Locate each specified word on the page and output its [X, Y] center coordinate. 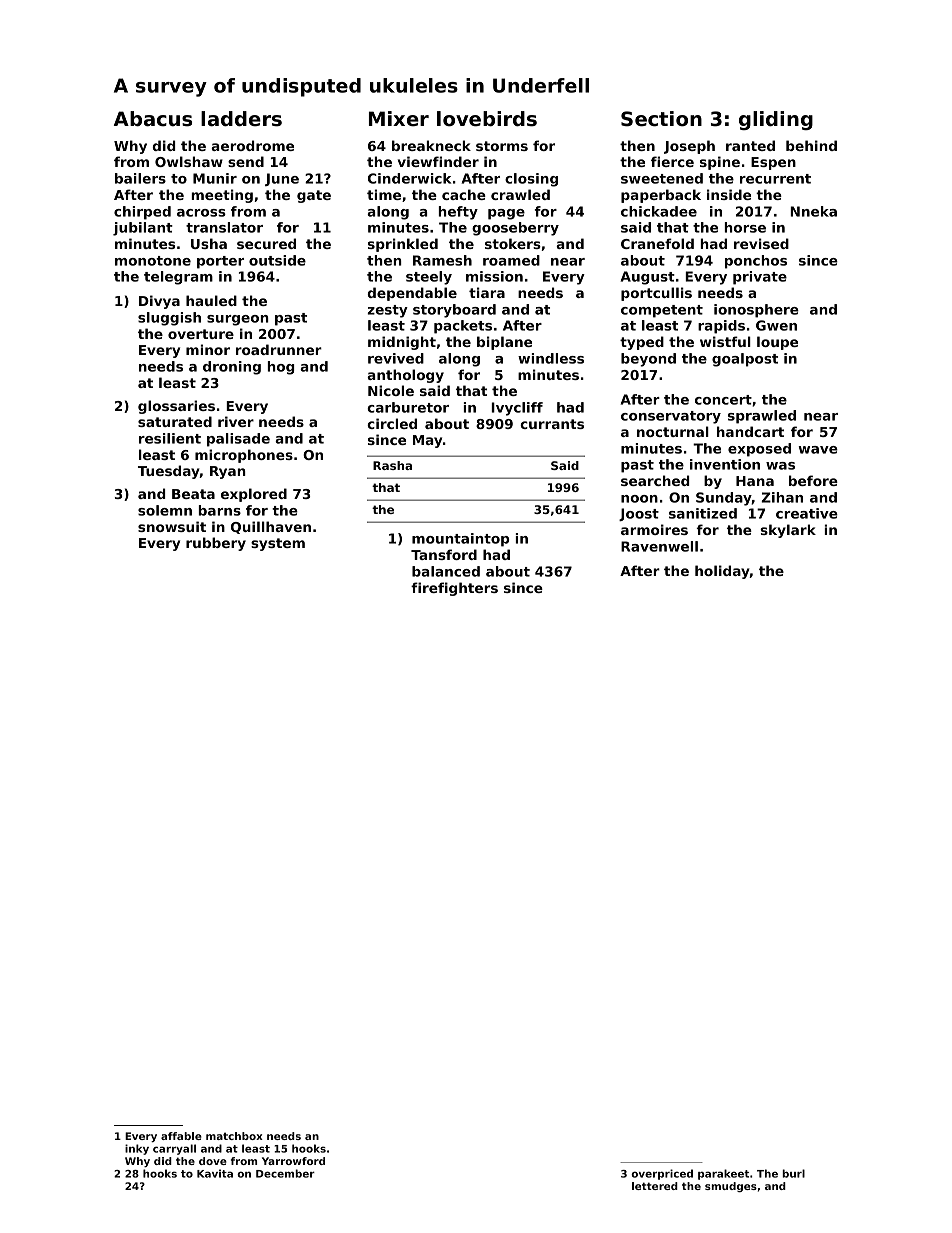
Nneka [813, 211]
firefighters [454, 589]
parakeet [723, 1174]
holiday [722, 572]
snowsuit [172, 526]
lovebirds [487, 119]
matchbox [234, 1136]
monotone [153, 261]
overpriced [662, 1174]
